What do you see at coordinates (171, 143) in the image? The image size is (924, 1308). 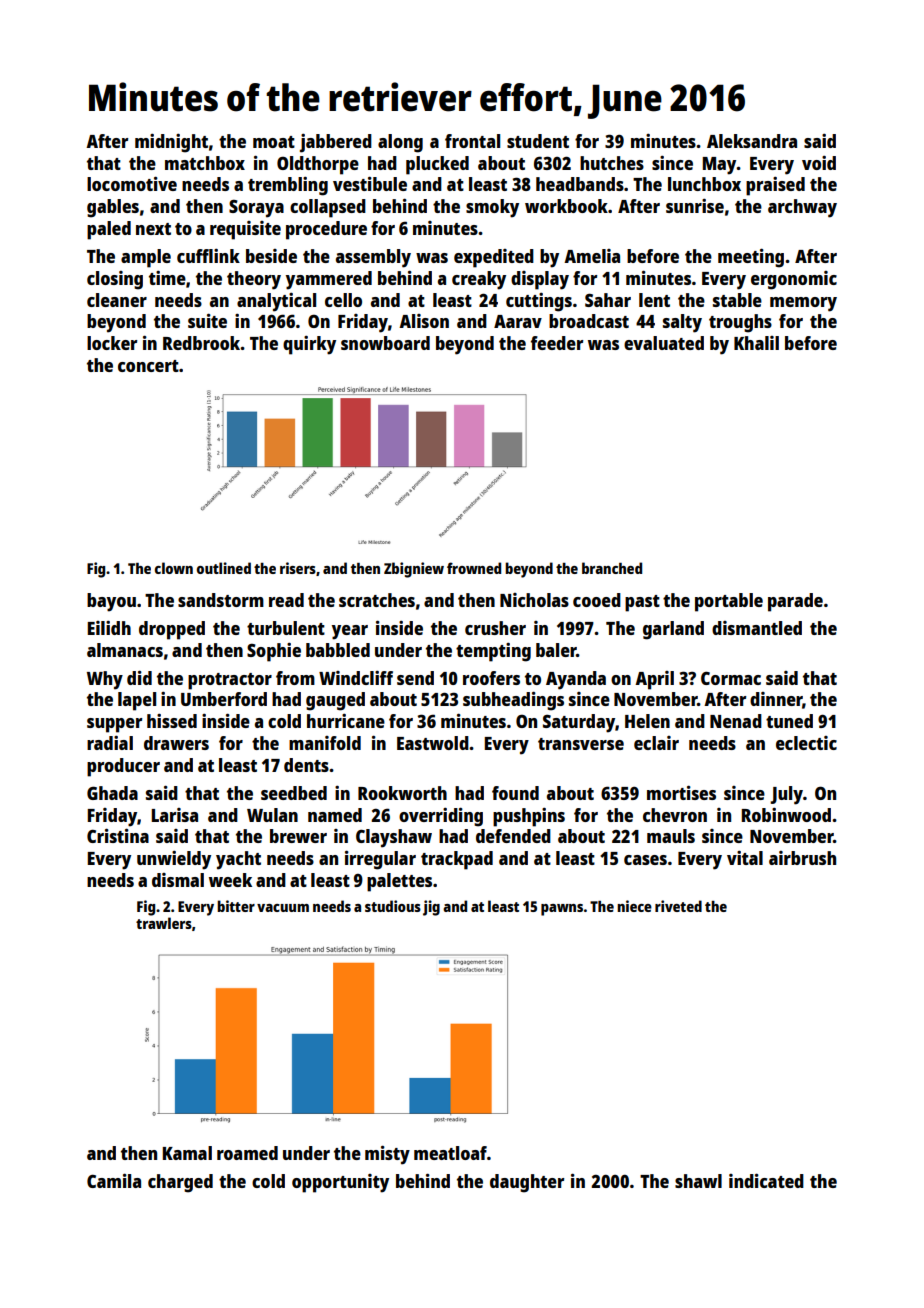 I see `midnight` at bounding box center [171, 143].
